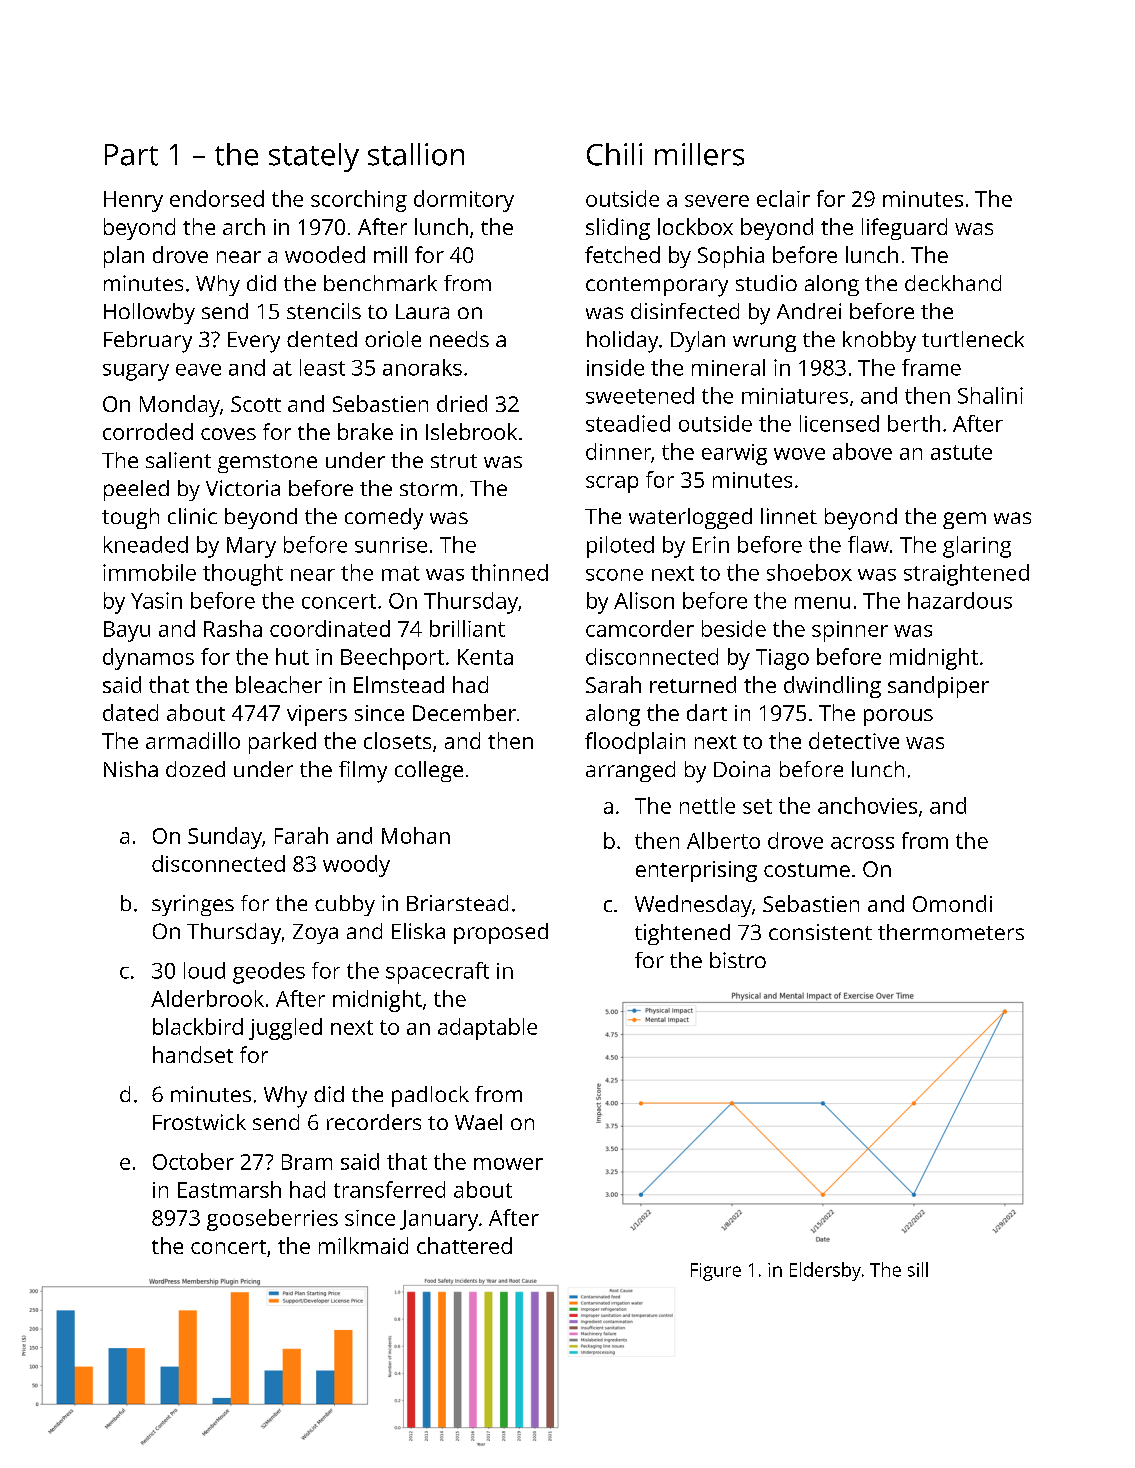 The width and height of the document is (1135, 1468). I want to click on Part, so click(131, 155).
